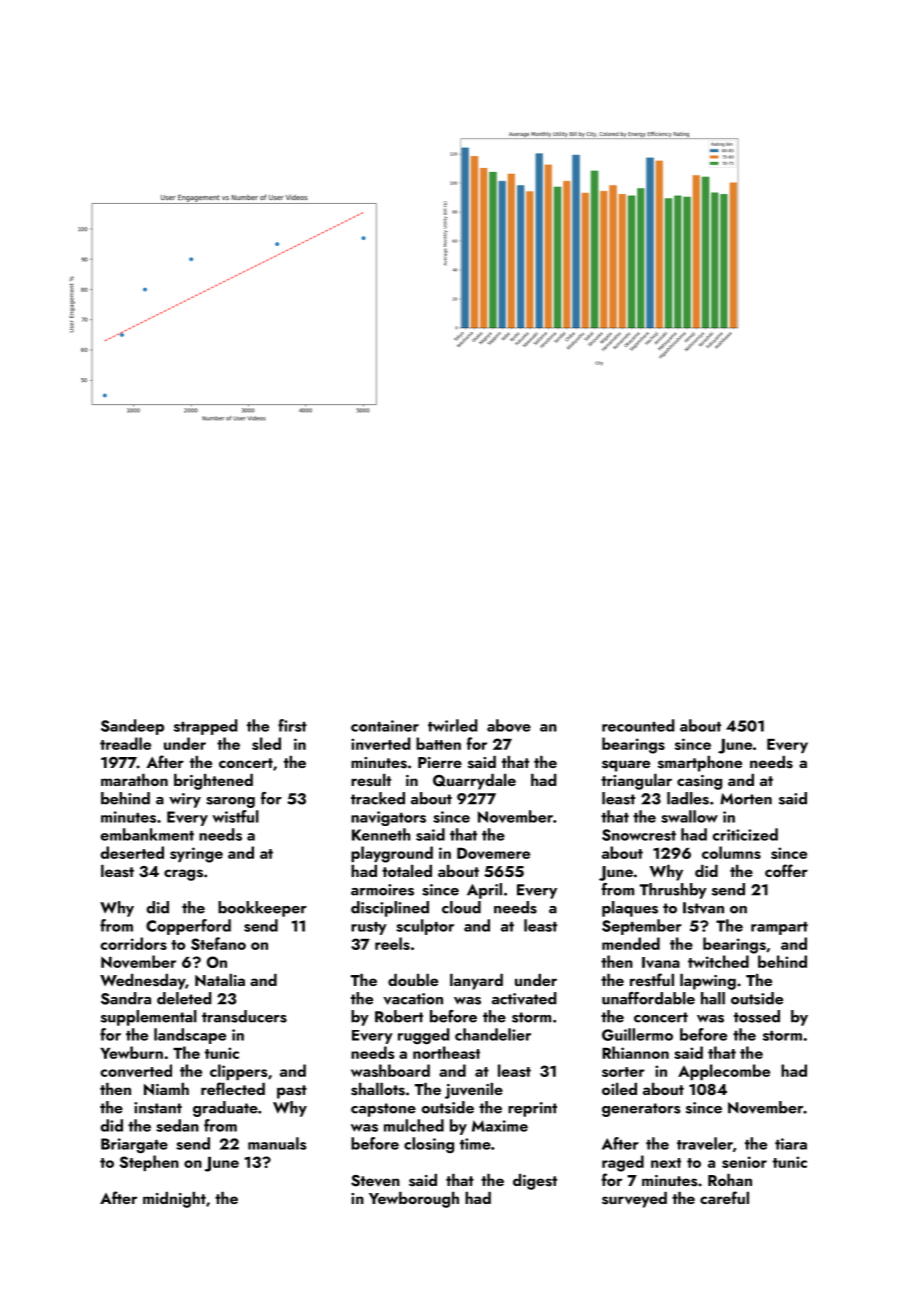 Image resolution: width=908 pixels, height=1316 pixels. Describe the element at coordinates (206, 727) in the screenshot. I see `strapped` at that location.
